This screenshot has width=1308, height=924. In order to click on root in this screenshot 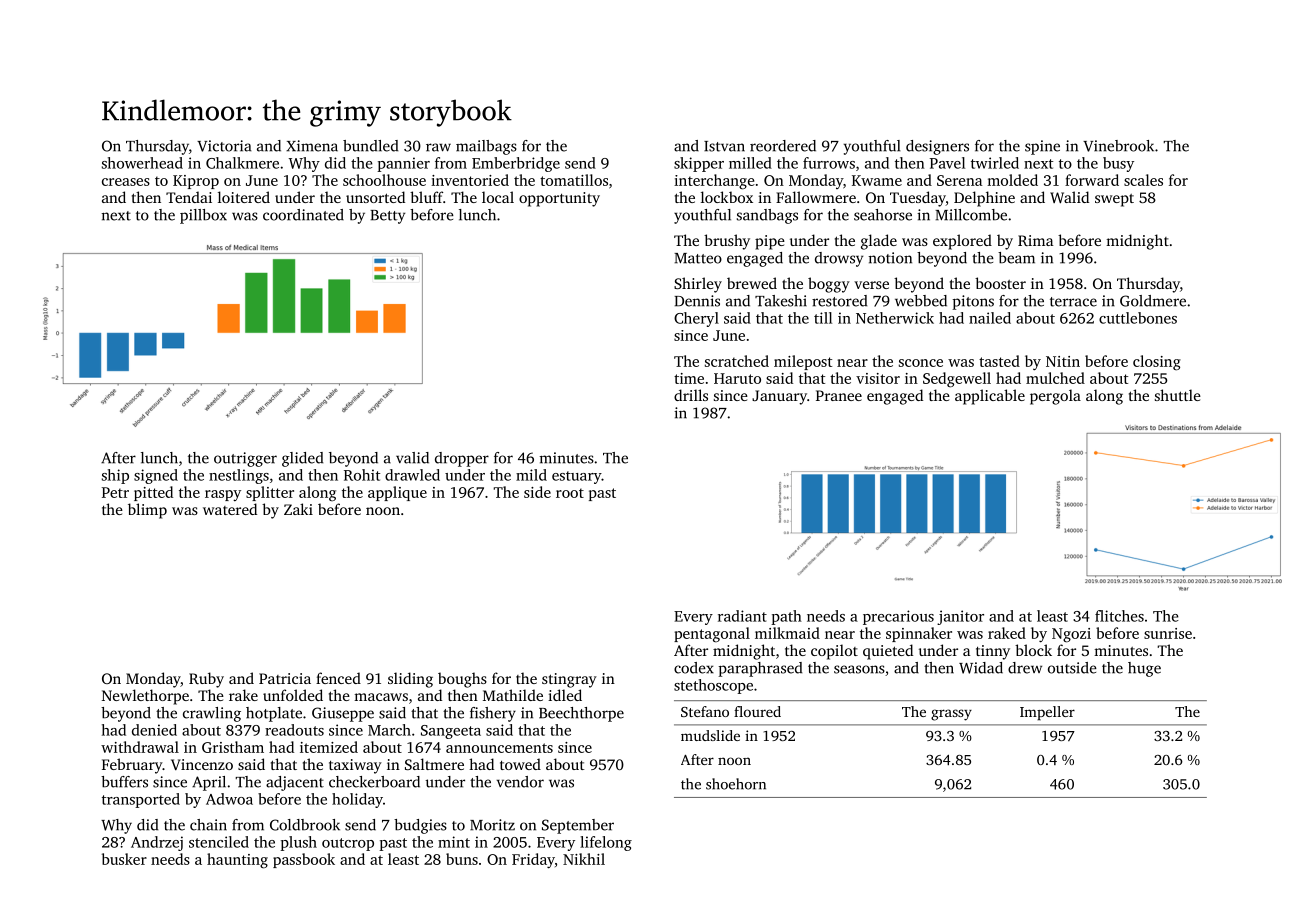, I will do `click(570, 493)`.
